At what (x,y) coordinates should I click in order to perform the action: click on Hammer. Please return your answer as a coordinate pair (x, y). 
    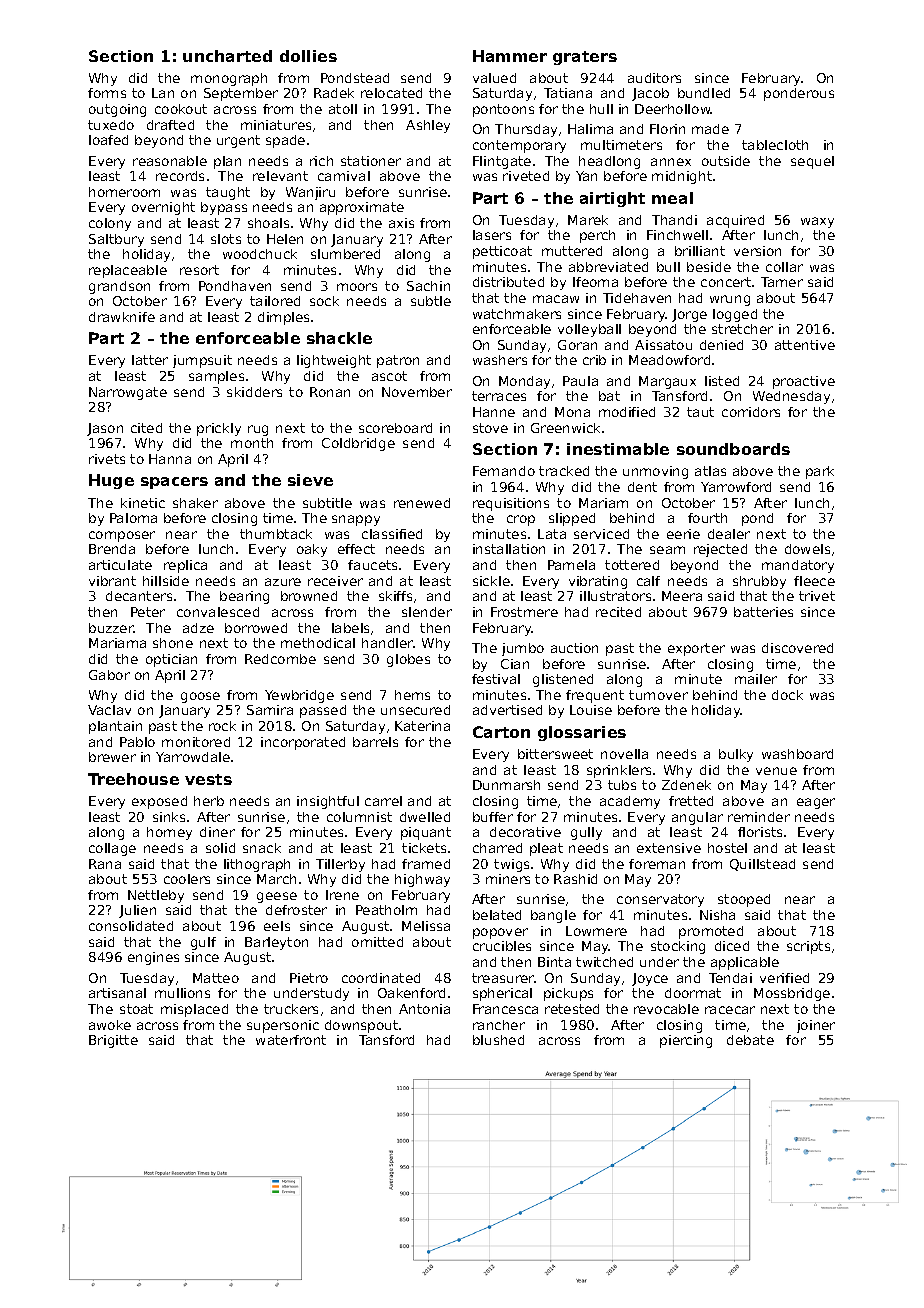
    Looking at the image, I should click on (510, 56).
